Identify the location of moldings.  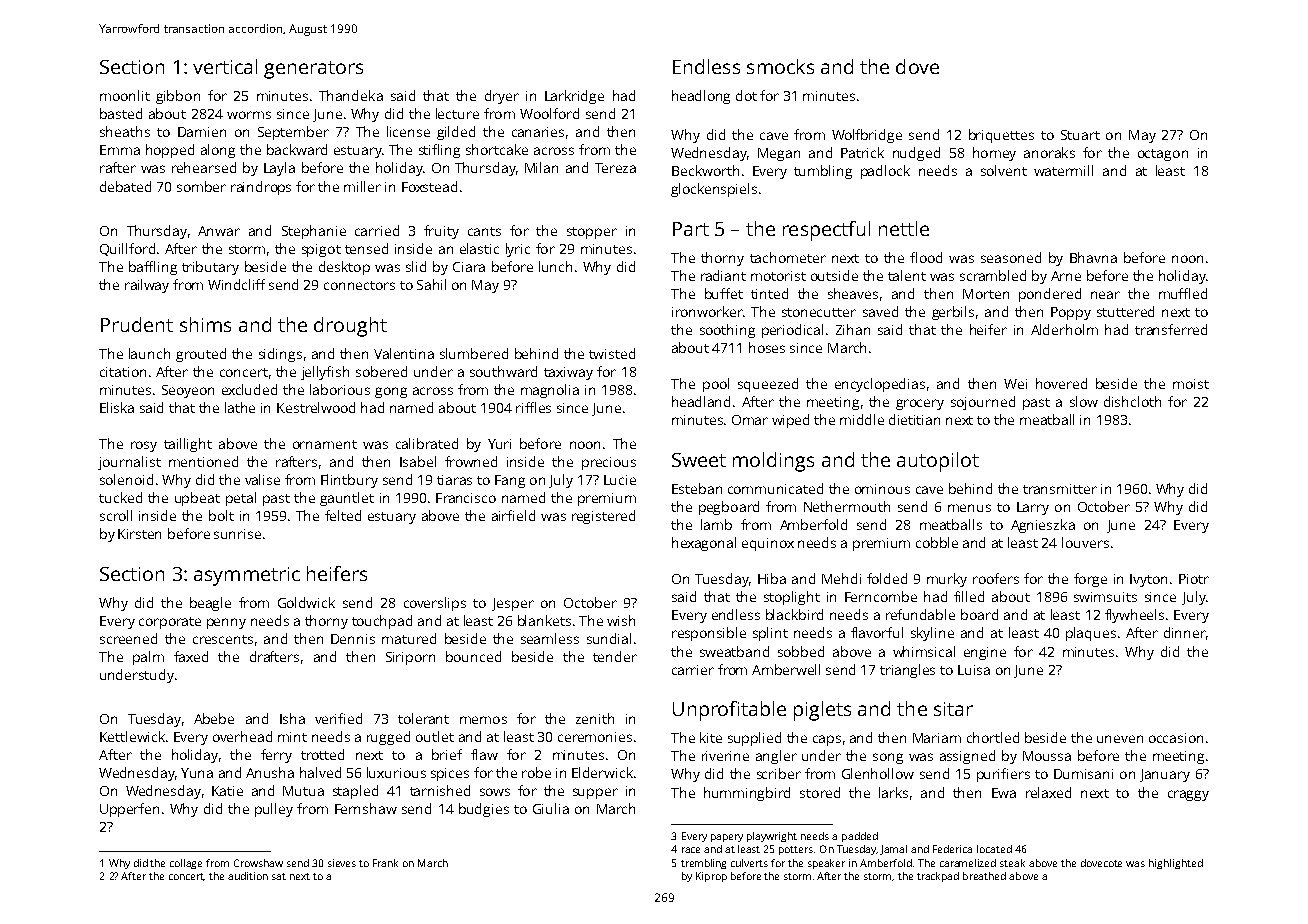
(773, 462).
